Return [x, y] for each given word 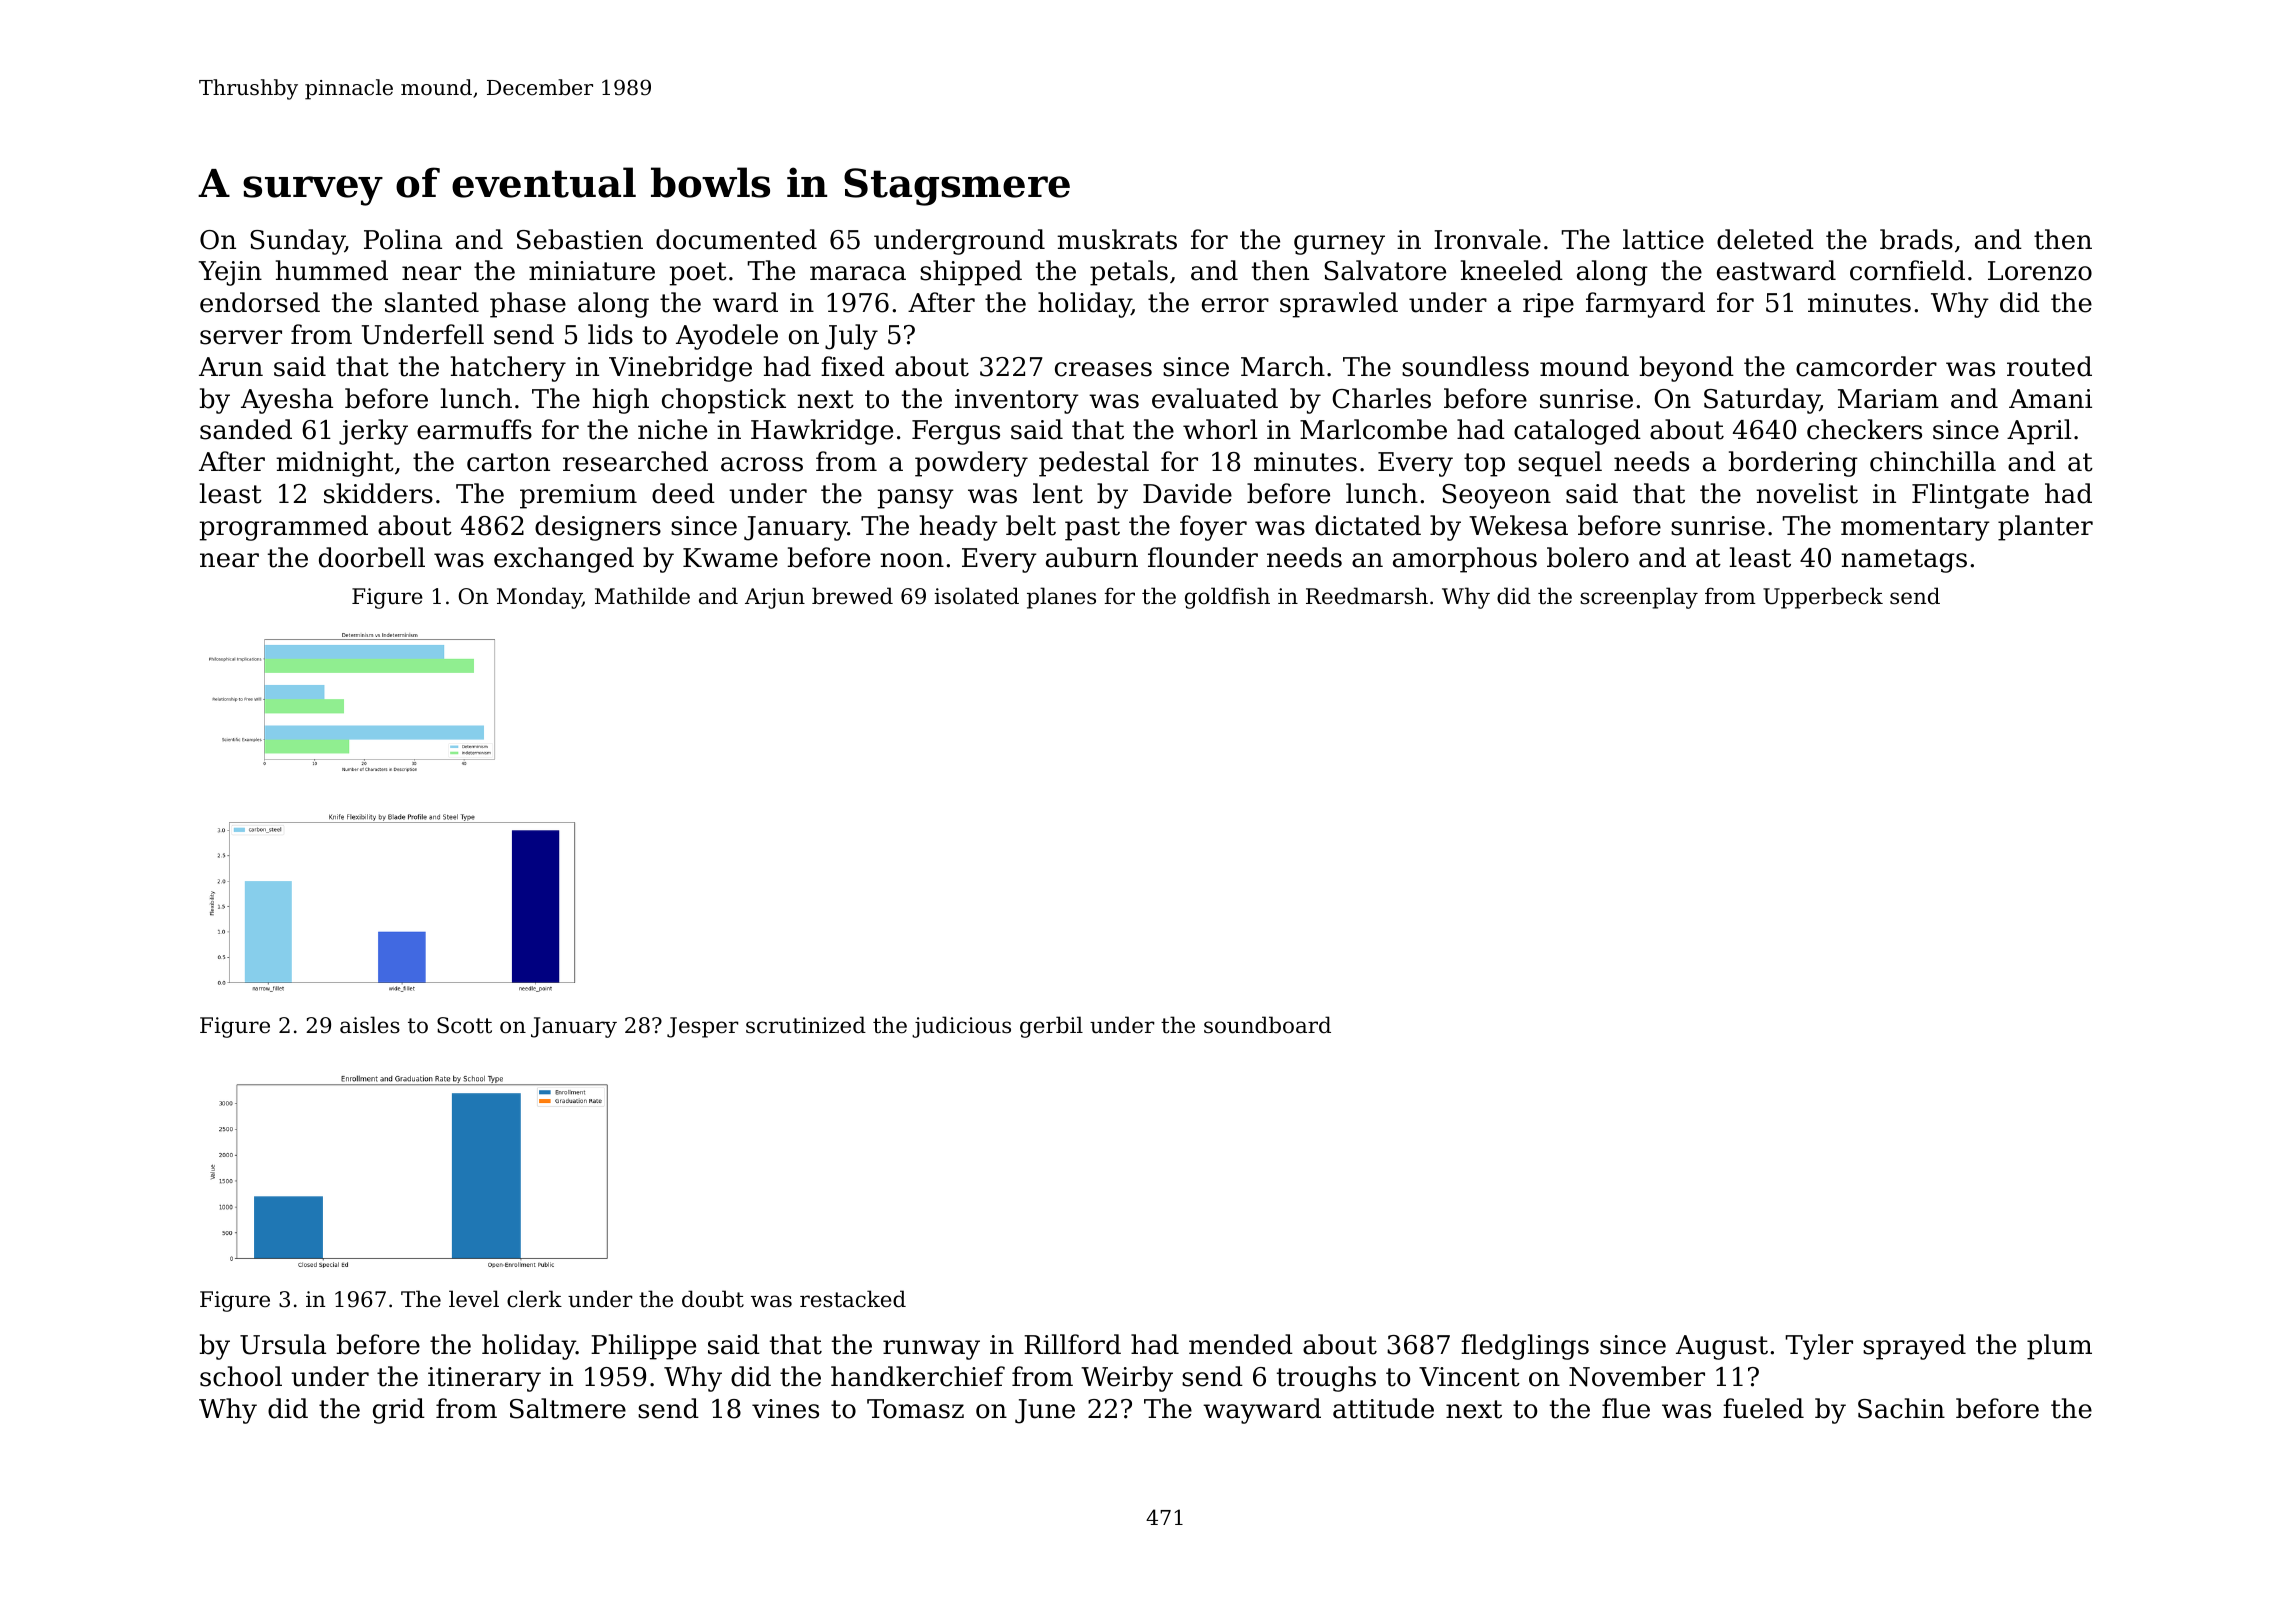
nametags [1904, 561]
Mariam [1888, 399]
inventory [1017, 401]
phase [528, 305]
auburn [1092, 557]
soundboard [1267, 1025]
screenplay [1639, 598]
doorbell [372, 557]
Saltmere [568, 1408]
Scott [464, 1025]
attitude [1383, 1408]
